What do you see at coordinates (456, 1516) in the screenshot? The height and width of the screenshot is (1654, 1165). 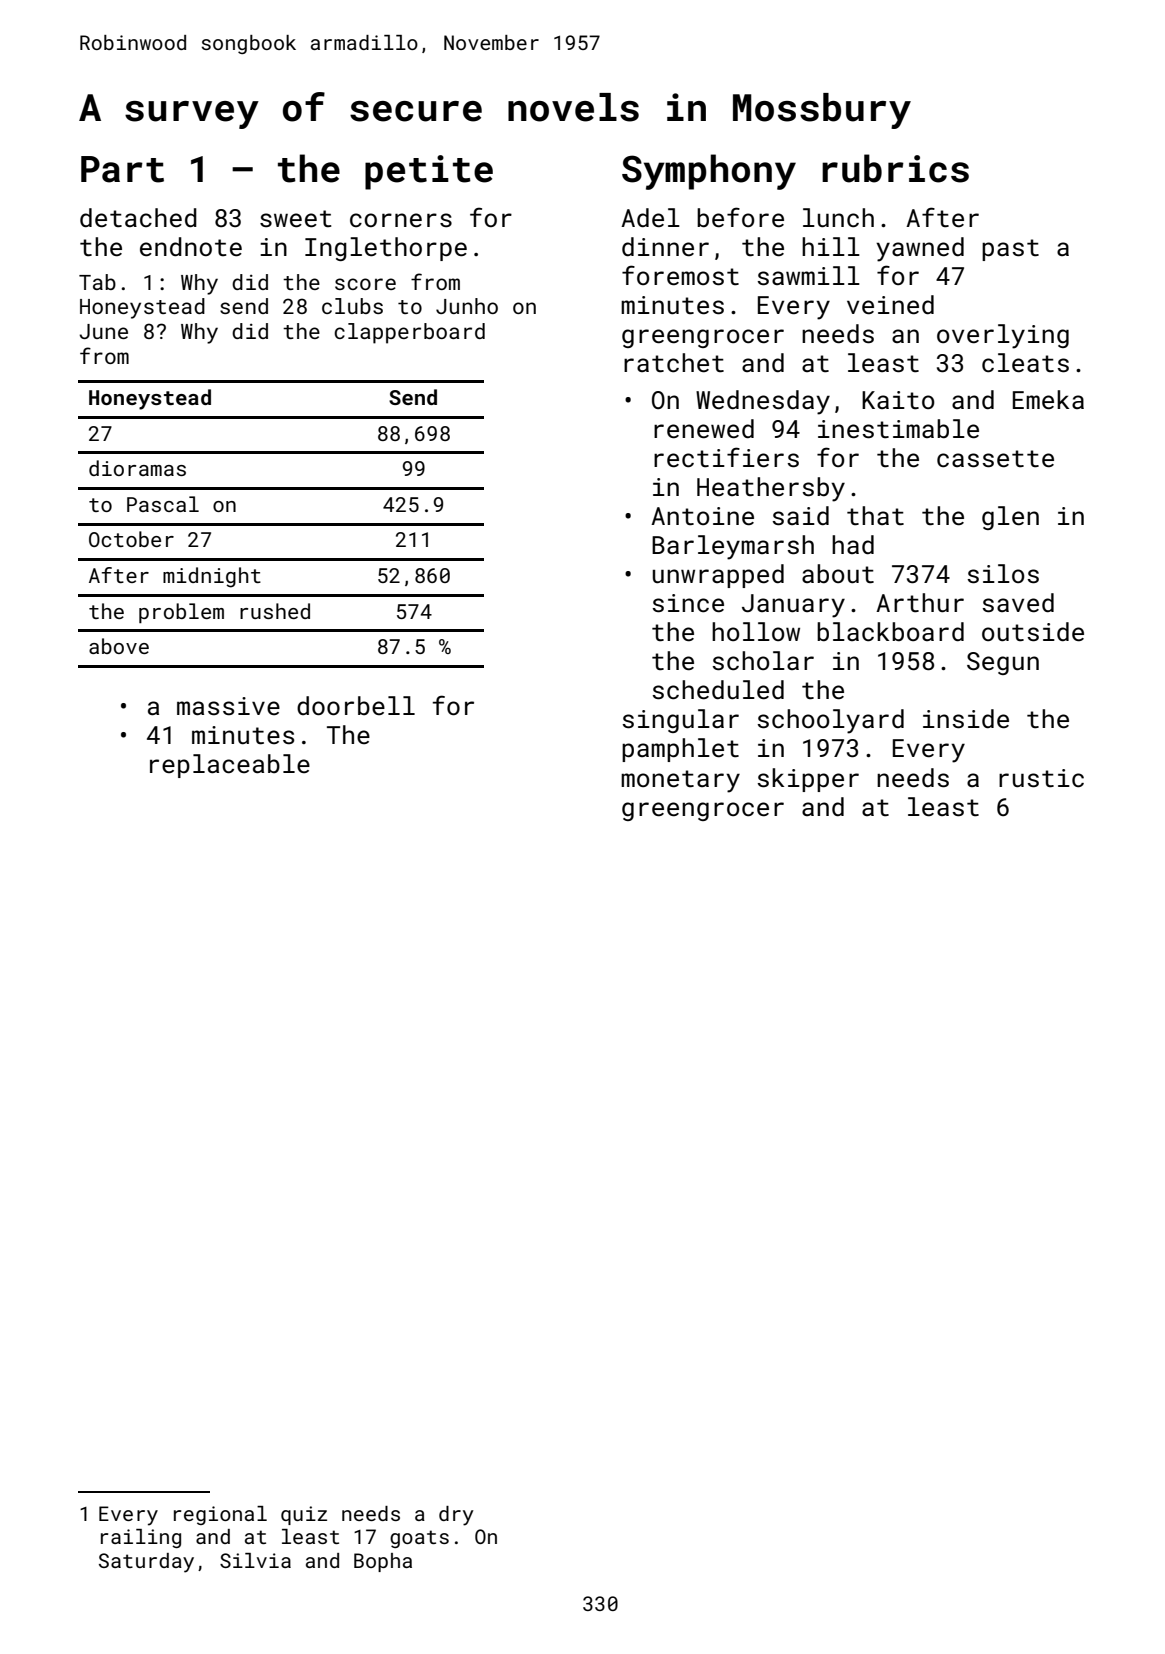 I see `dry` at bounding box center [456, 1516].
